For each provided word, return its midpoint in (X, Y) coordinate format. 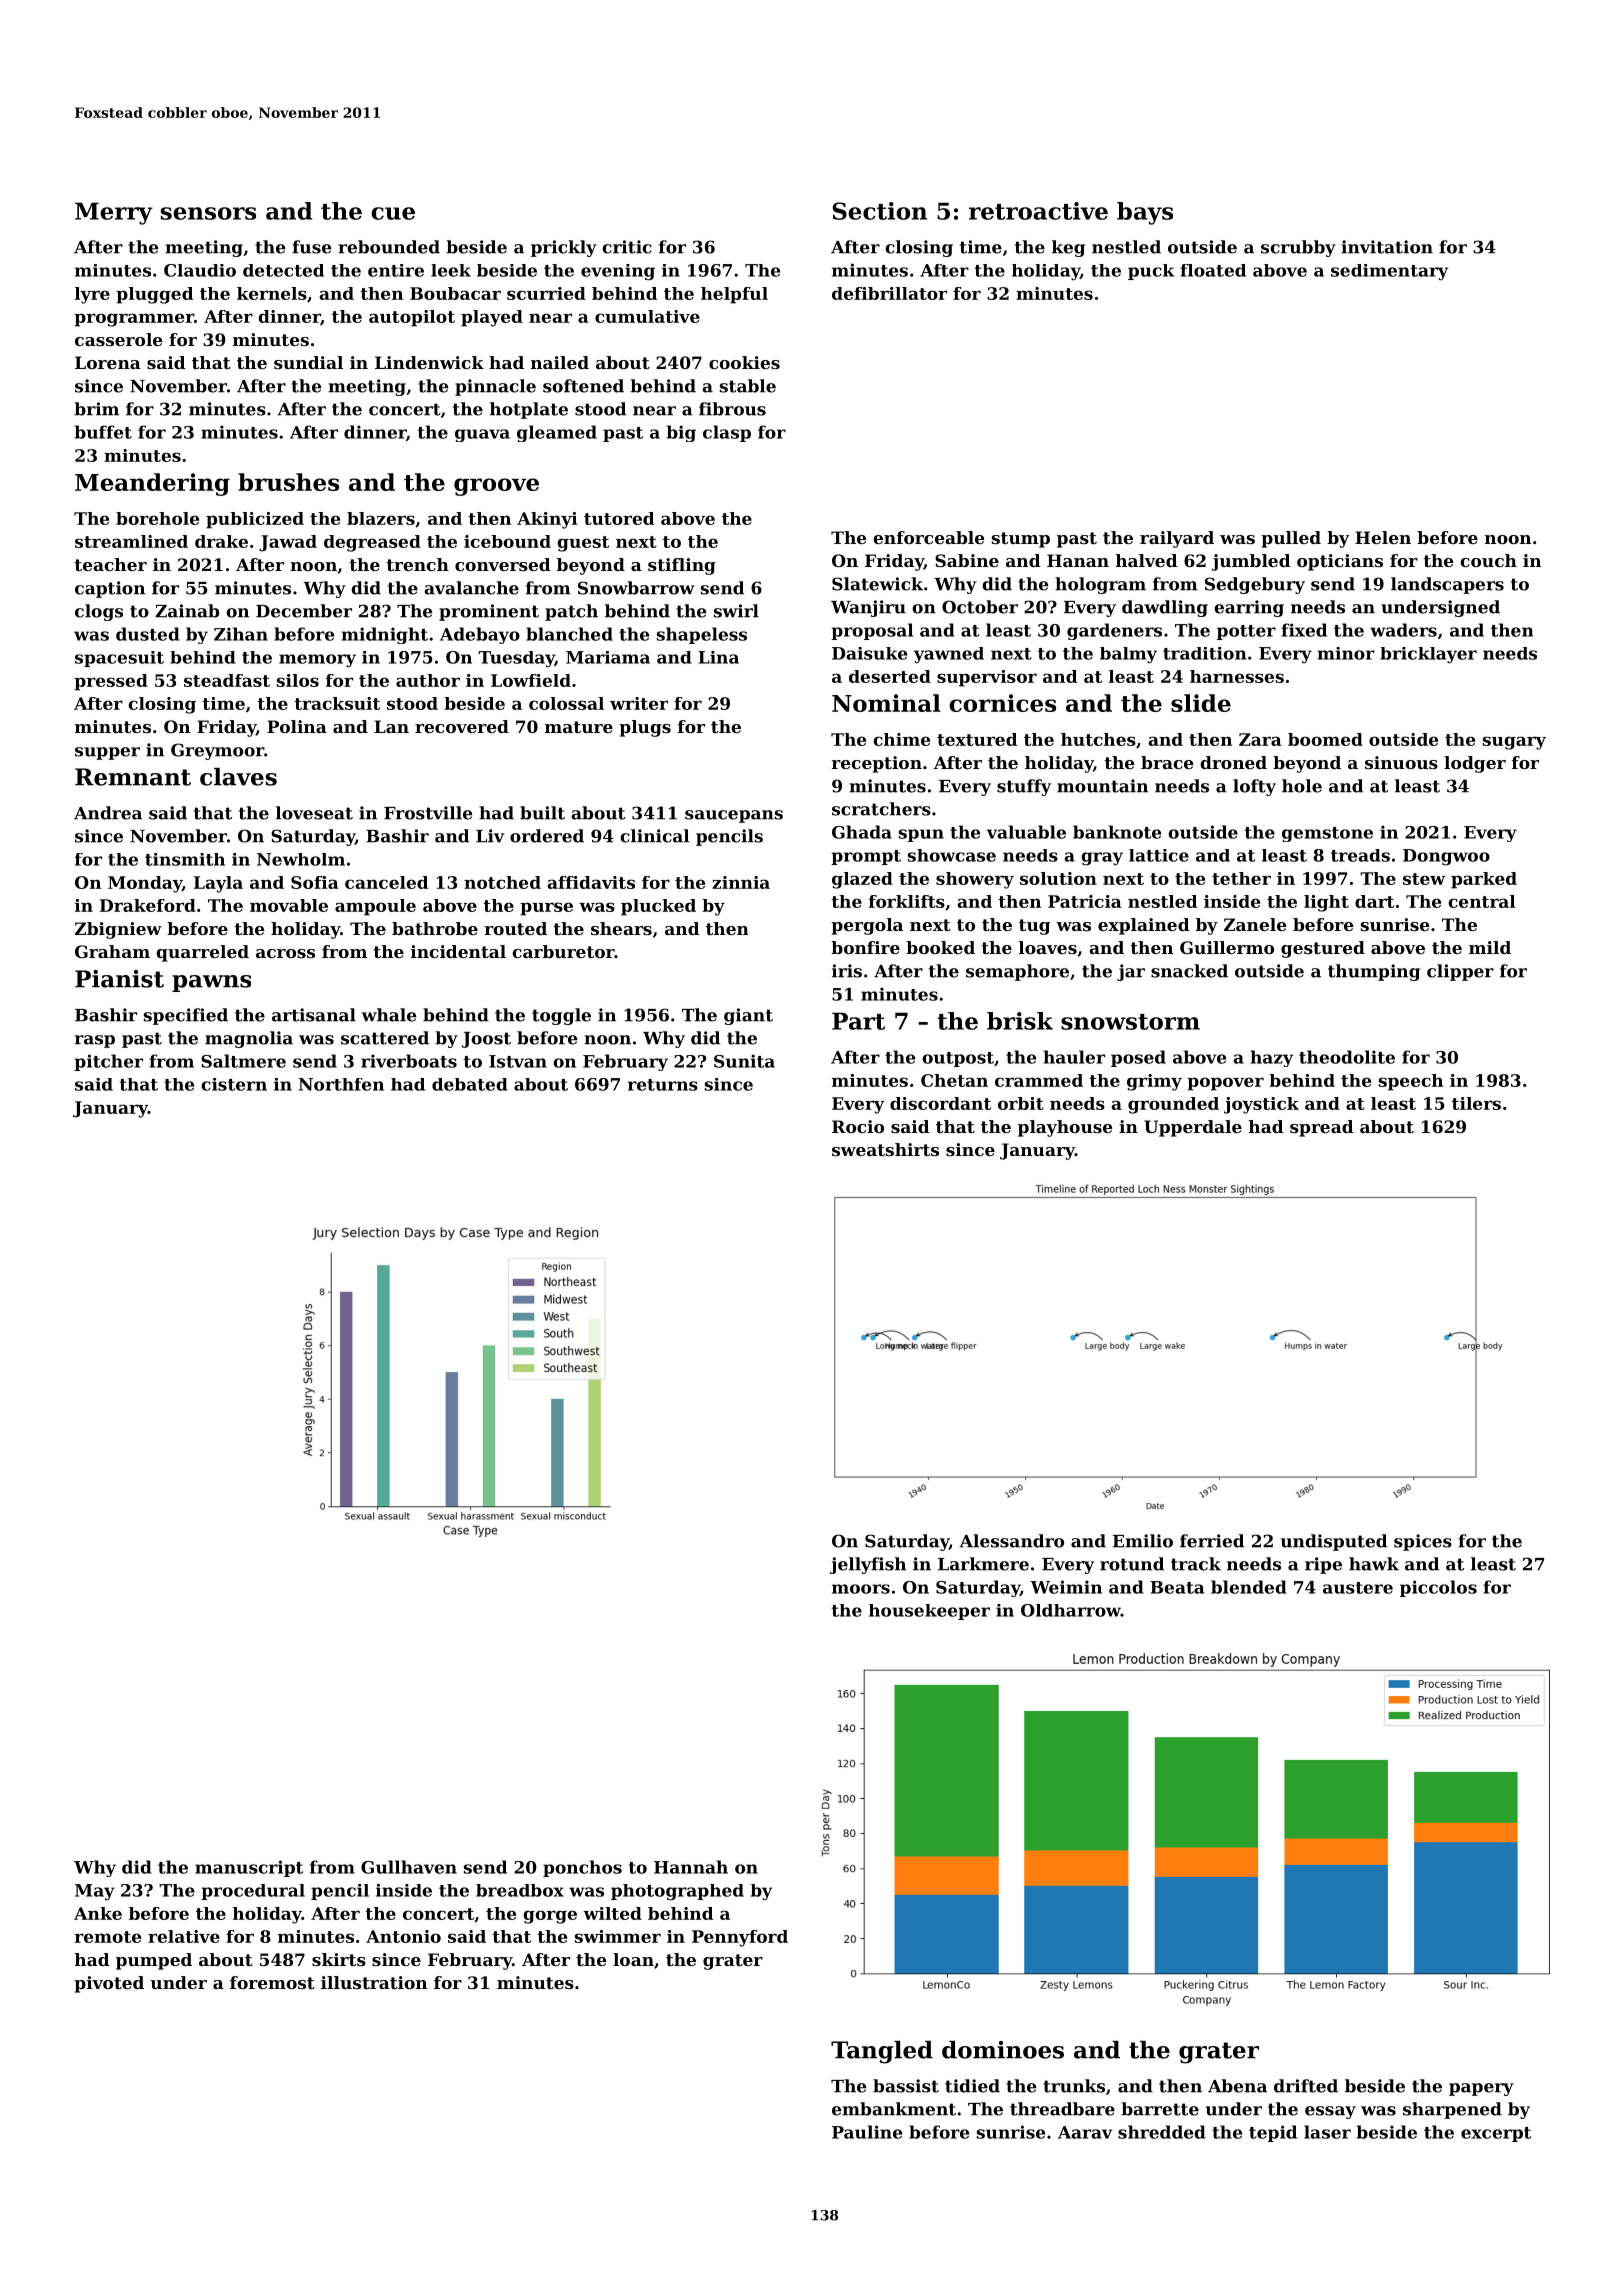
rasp (95, 1041)
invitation (1387, 247)
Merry (114, 213)
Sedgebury (1255, 585)
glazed (862, 880)
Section (880, 211)
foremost (272, 1982)
